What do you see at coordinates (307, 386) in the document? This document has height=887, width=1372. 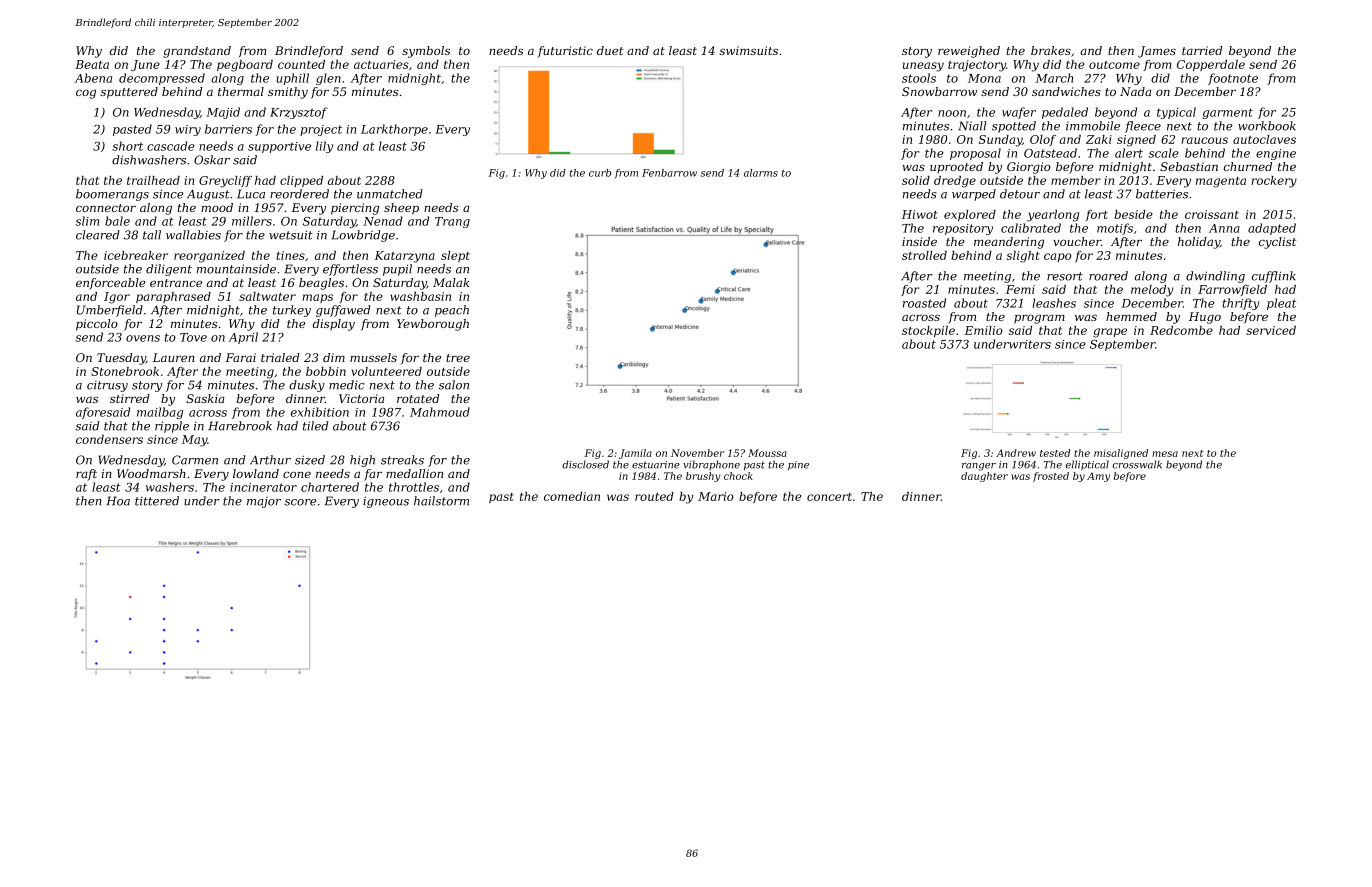 I see `dusky` at bounding box center [307, 386].
